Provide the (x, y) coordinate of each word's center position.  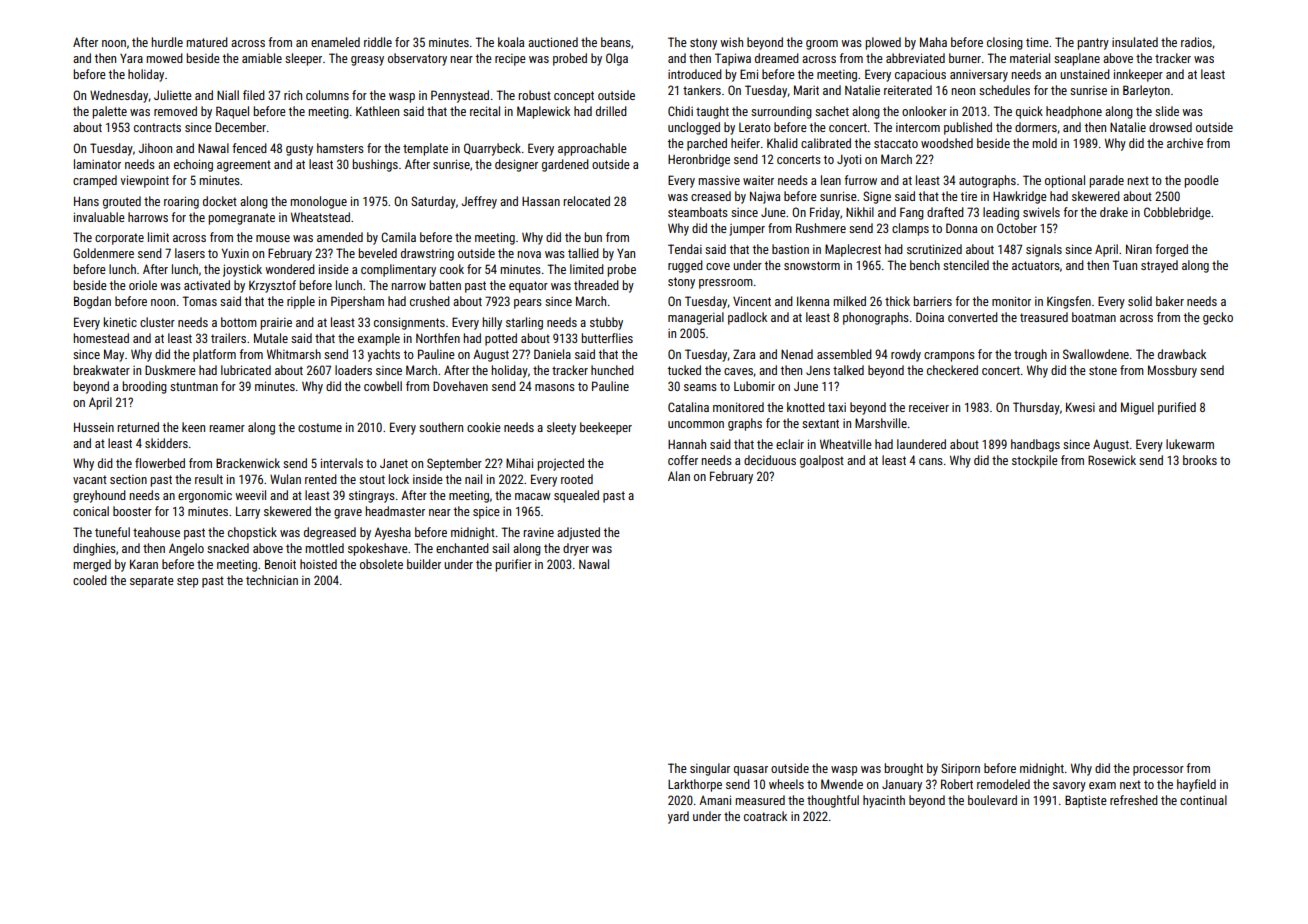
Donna (961, 228)
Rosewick (1112, 460)
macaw (533, 496)
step (187, 582)
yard (678, 817)
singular (710, 769)
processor (1158, 771)
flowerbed (160, 463)
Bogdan (92, 302)
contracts (157, 127)
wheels (786, 784)
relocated (587, 201)
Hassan (541, 201)
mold (1045, 143)
